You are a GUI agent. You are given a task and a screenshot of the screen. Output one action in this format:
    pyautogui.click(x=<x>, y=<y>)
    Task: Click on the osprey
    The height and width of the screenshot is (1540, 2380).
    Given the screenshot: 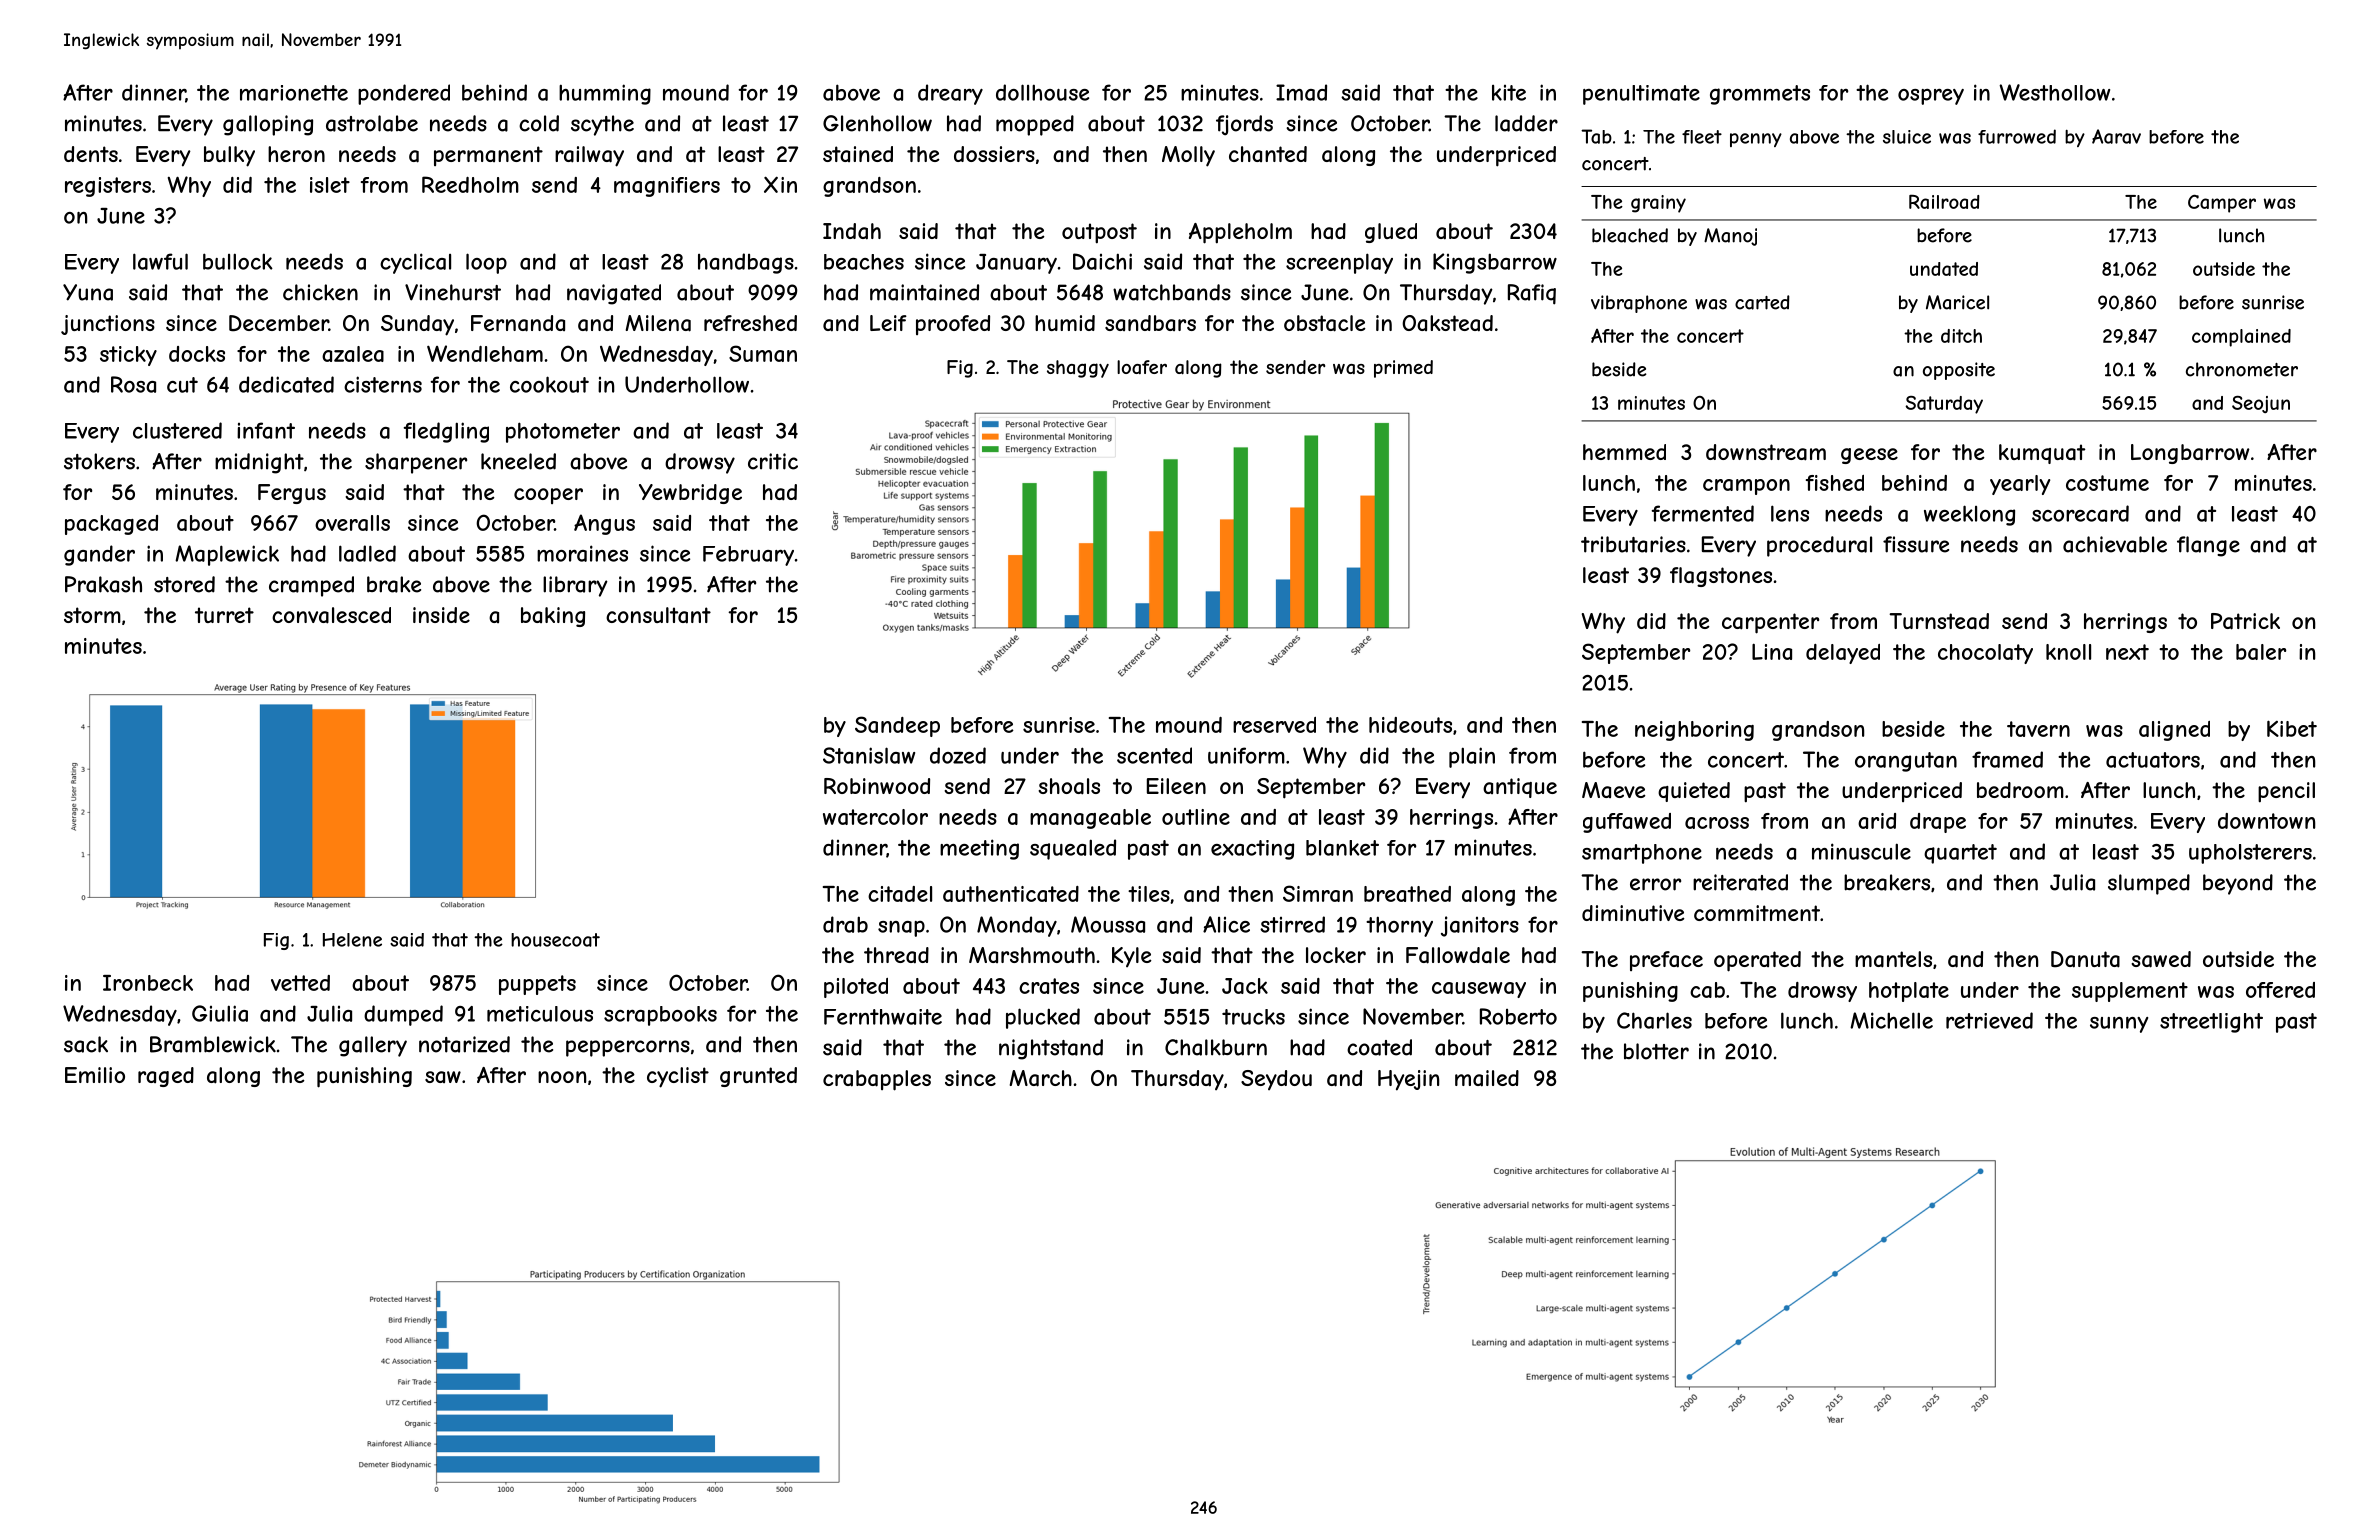 What is the action you would take?
    pyautogui.click(x=1931, y=97)
